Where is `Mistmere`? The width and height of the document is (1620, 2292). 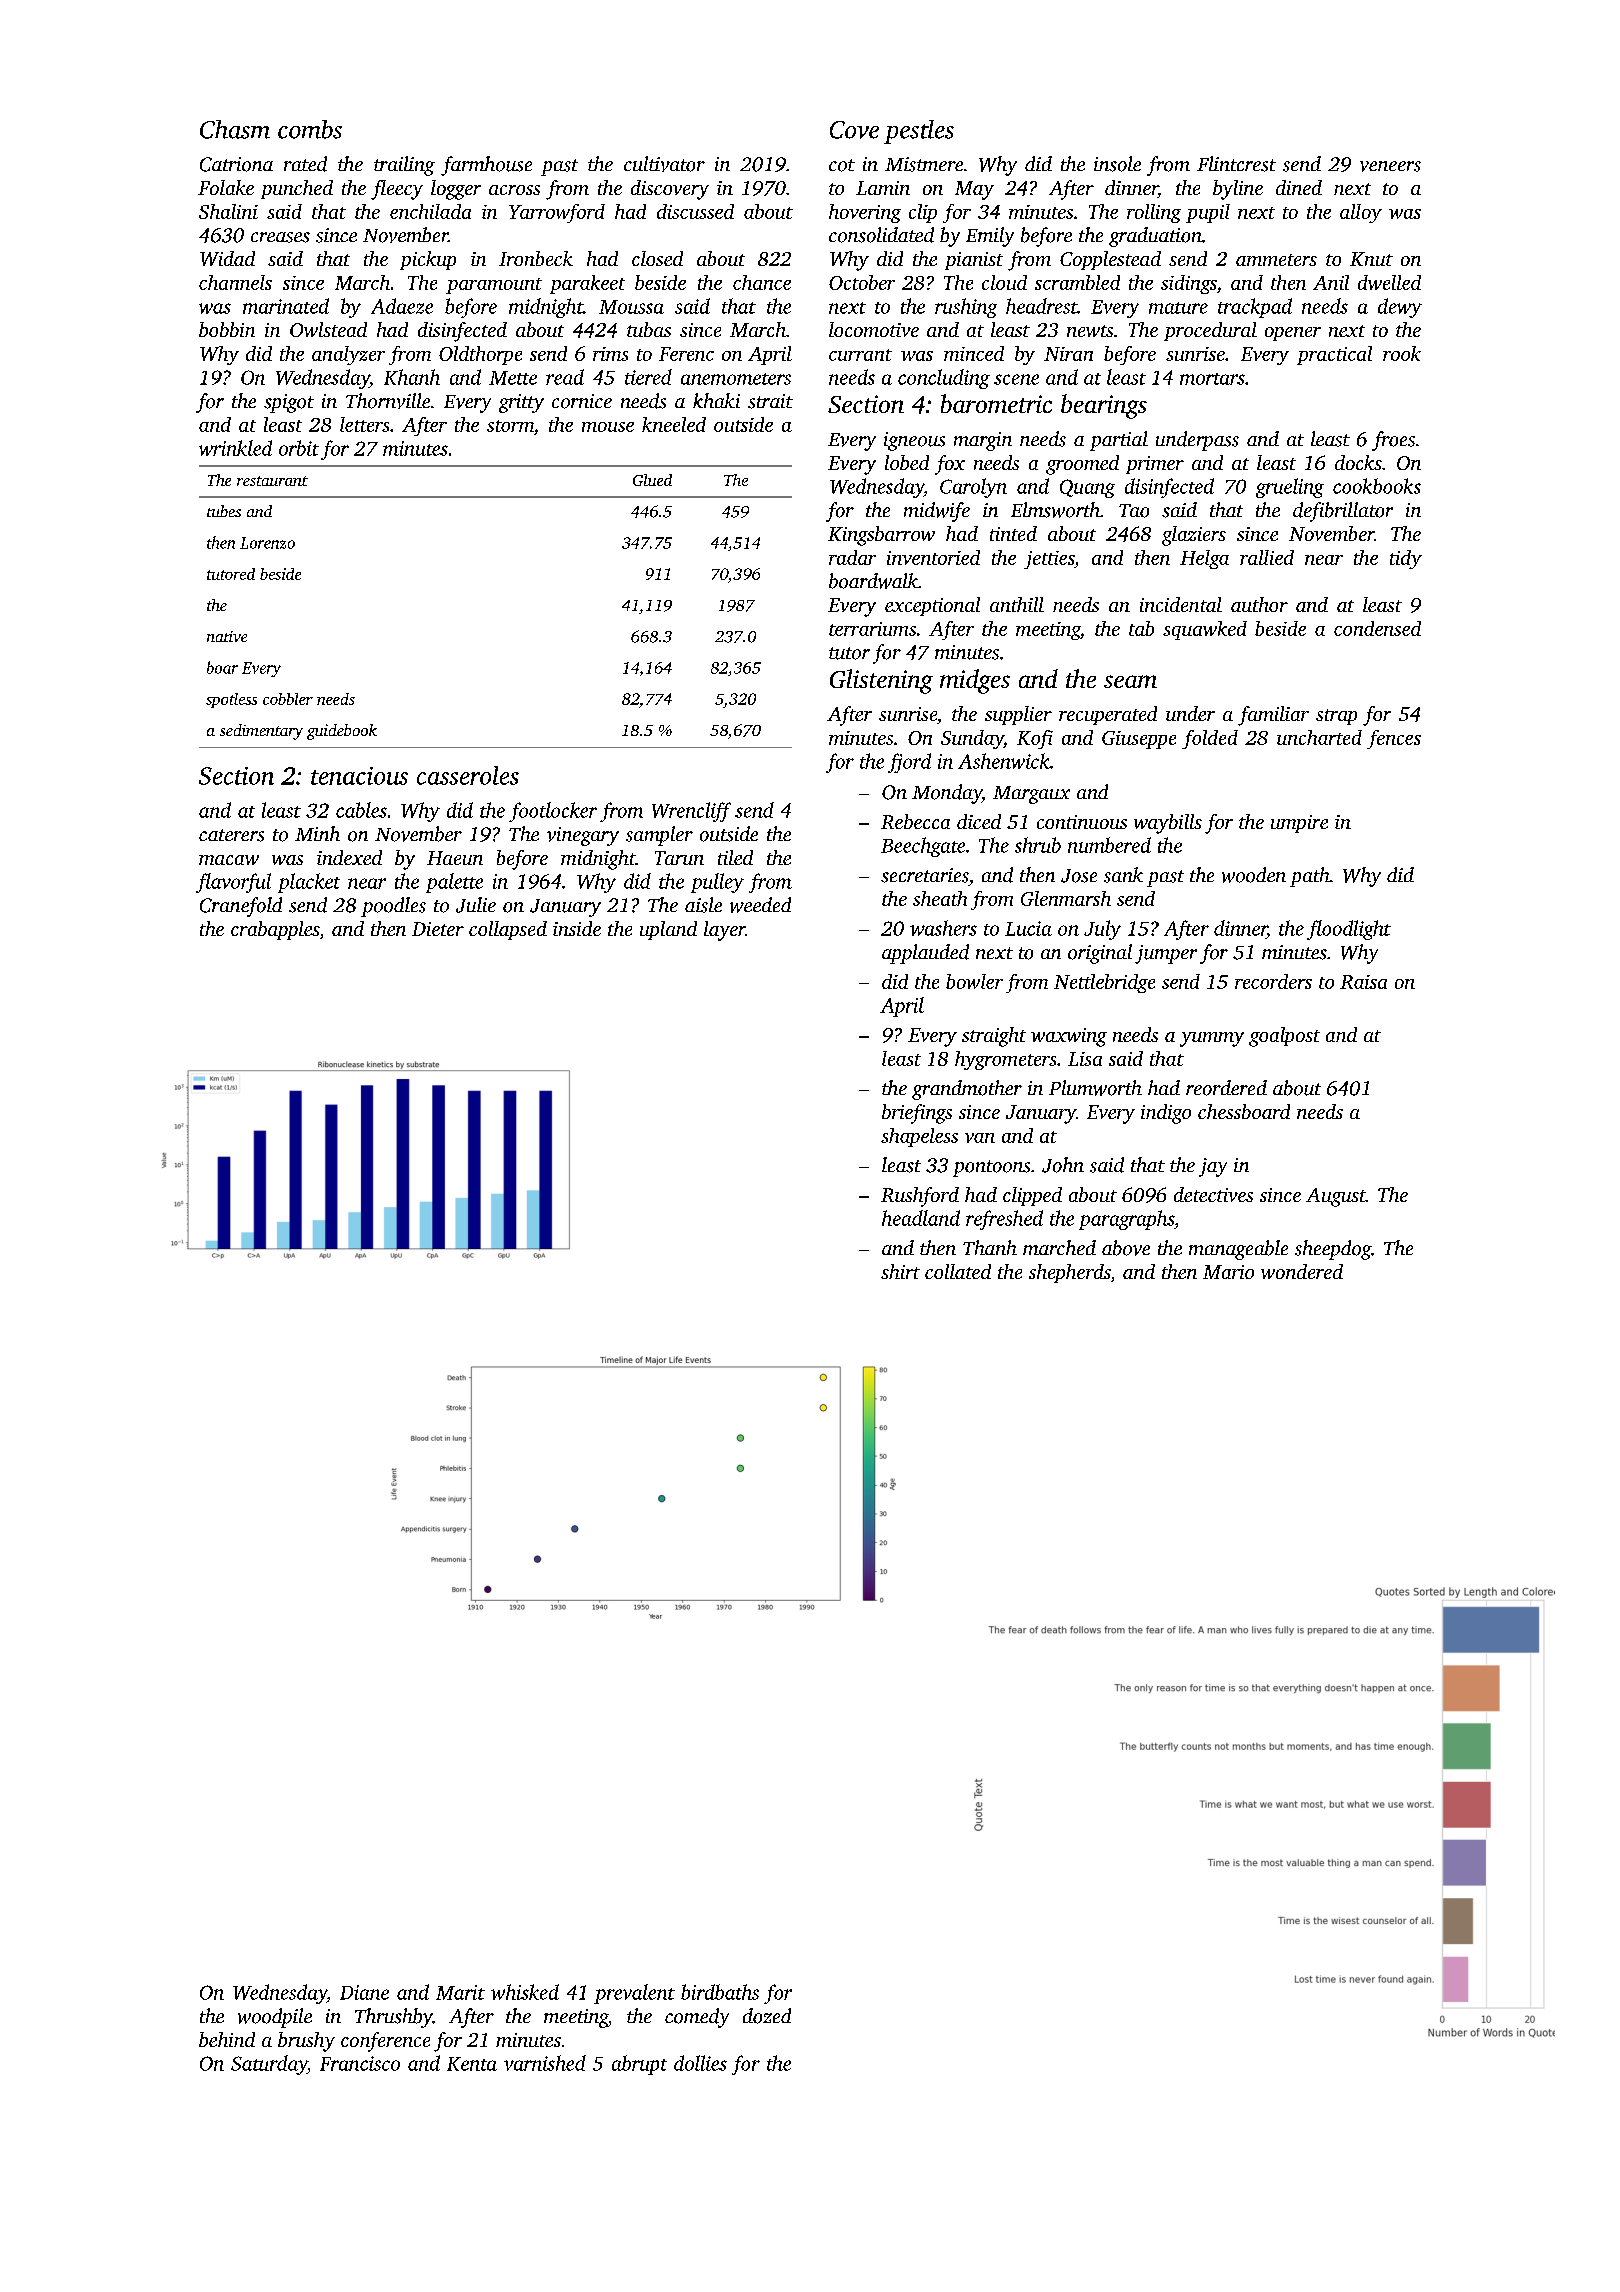
Mistmere is located at coordinates (924, 164).
